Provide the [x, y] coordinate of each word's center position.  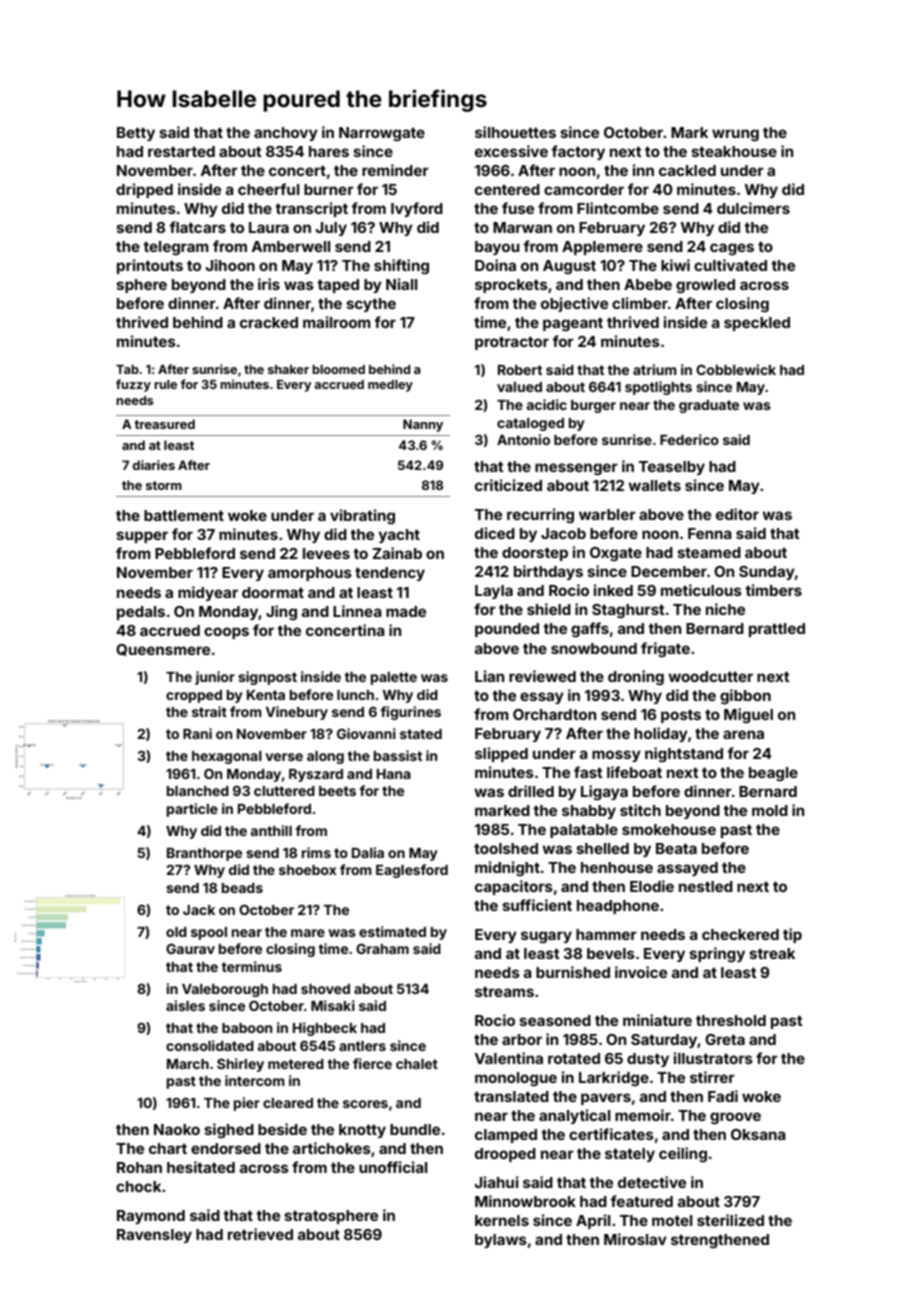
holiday [661, 734]
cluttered [284, 791]
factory [578, 152]
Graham [382, 948]
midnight [507, 869]
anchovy [286, 134]
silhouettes [515, 132]
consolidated [210, 1045]
